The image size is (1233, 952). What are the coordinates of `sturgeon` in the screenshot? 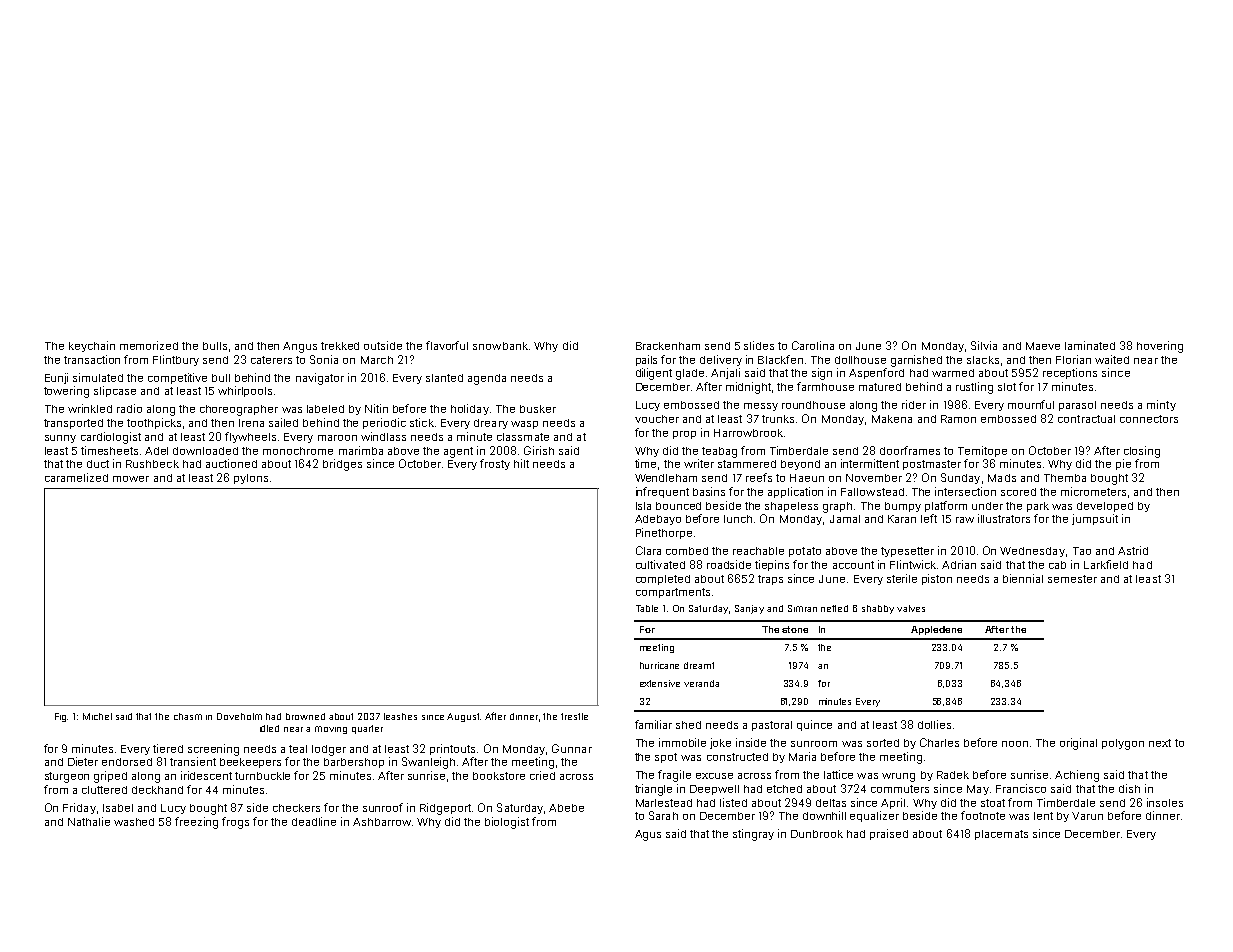 It's located at (67, 777).
